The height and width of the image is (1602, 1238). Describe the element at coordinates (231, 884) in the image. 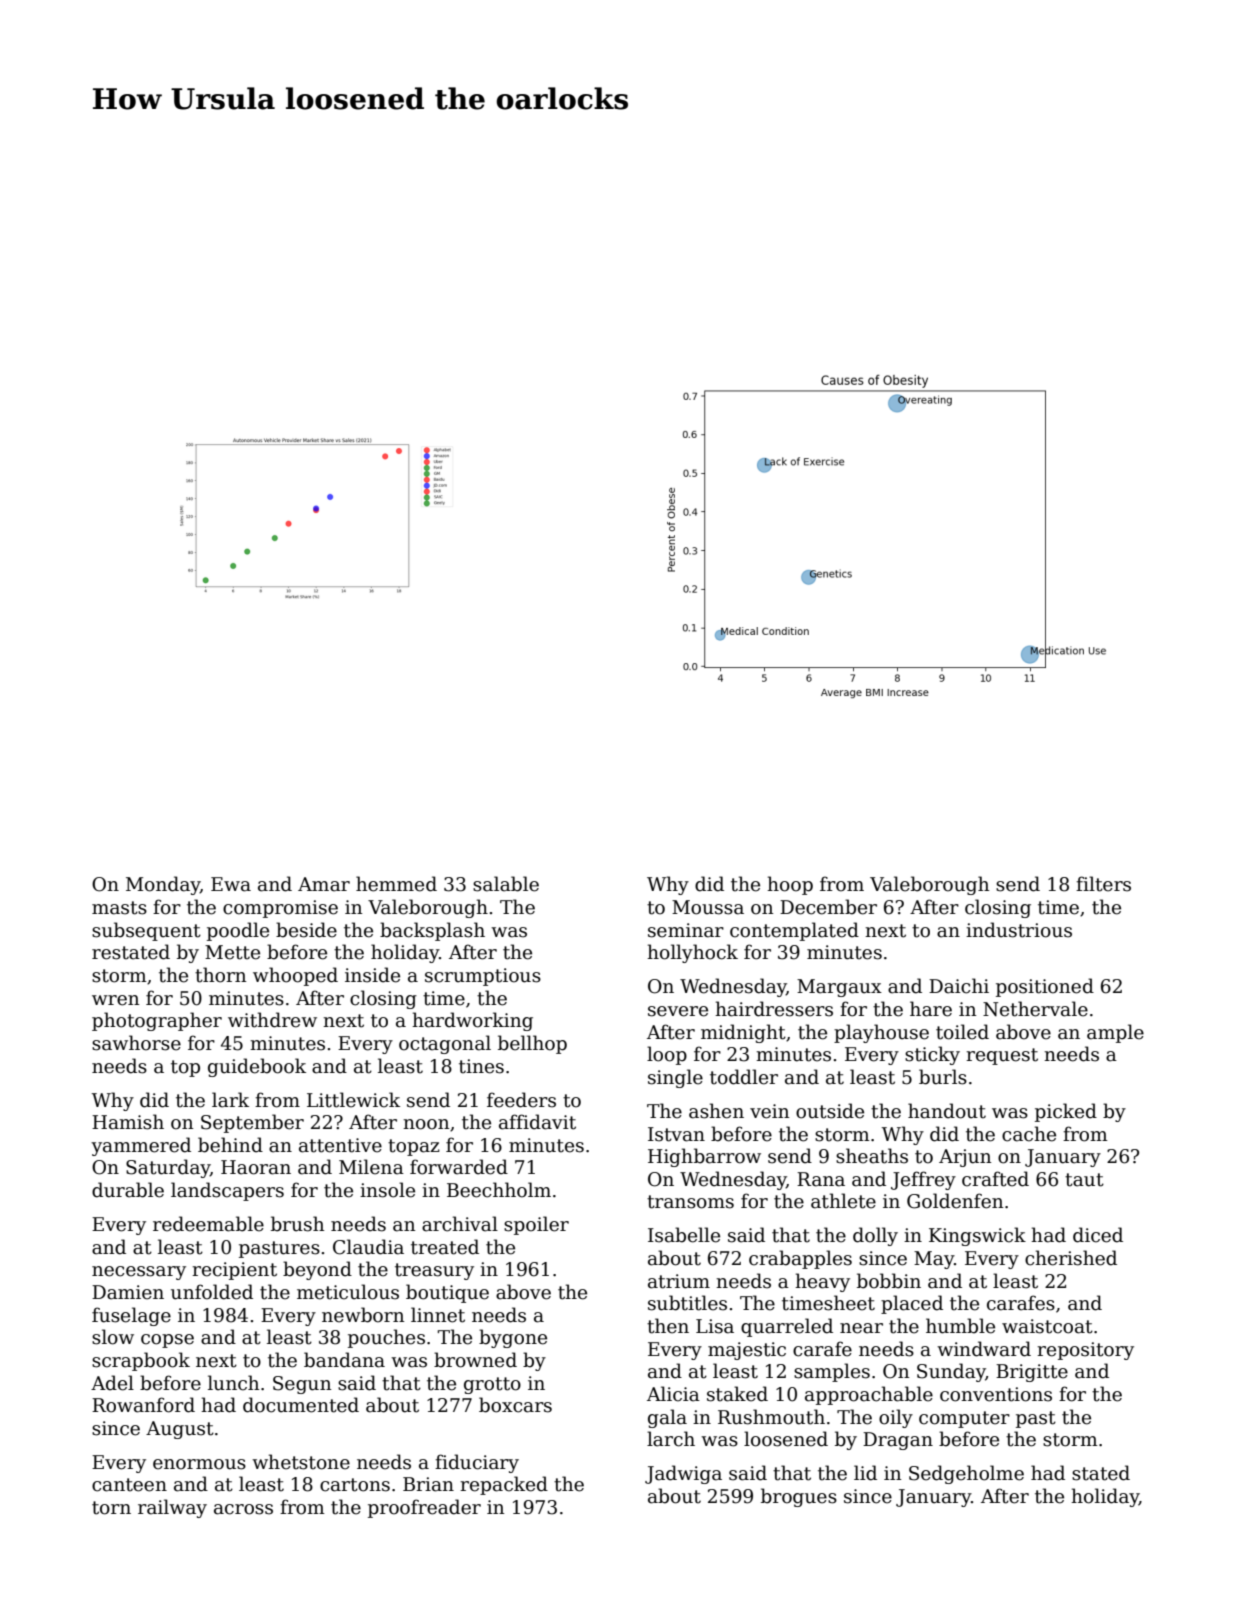

I see `Ewa` at that location.
